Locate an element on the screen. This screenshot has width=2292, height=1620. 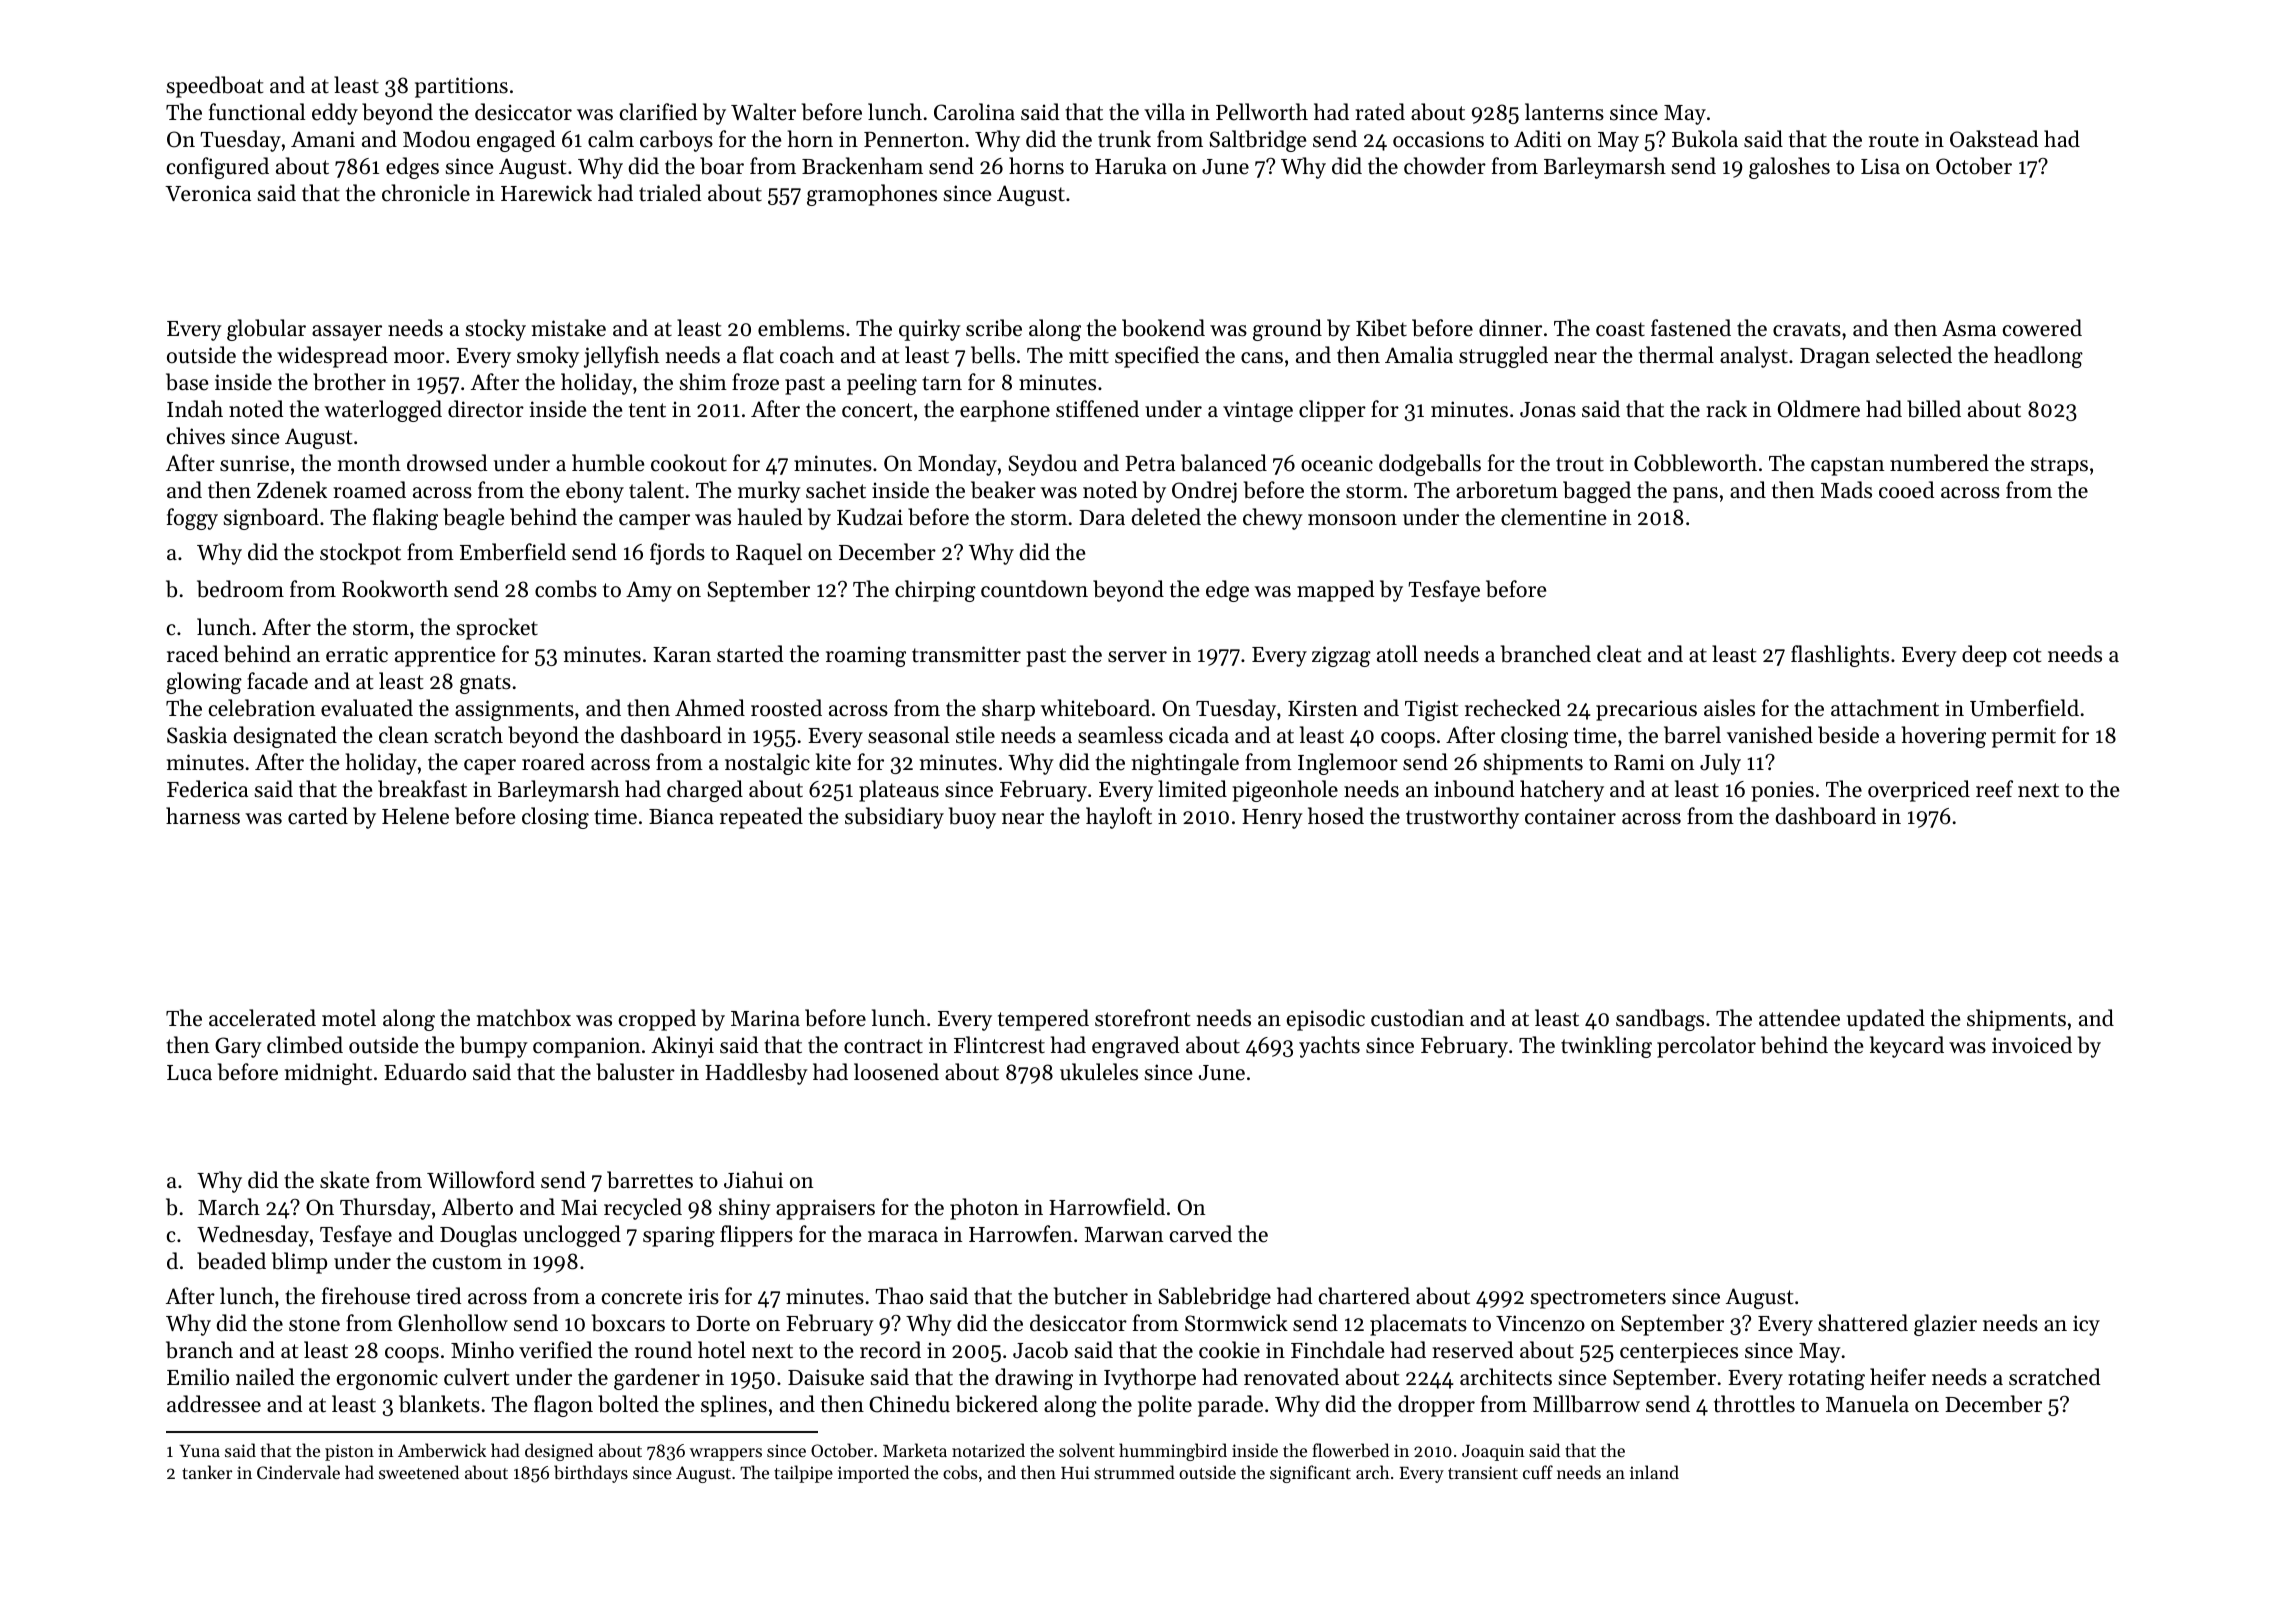
stone is located at coordinates (314, 1324).
